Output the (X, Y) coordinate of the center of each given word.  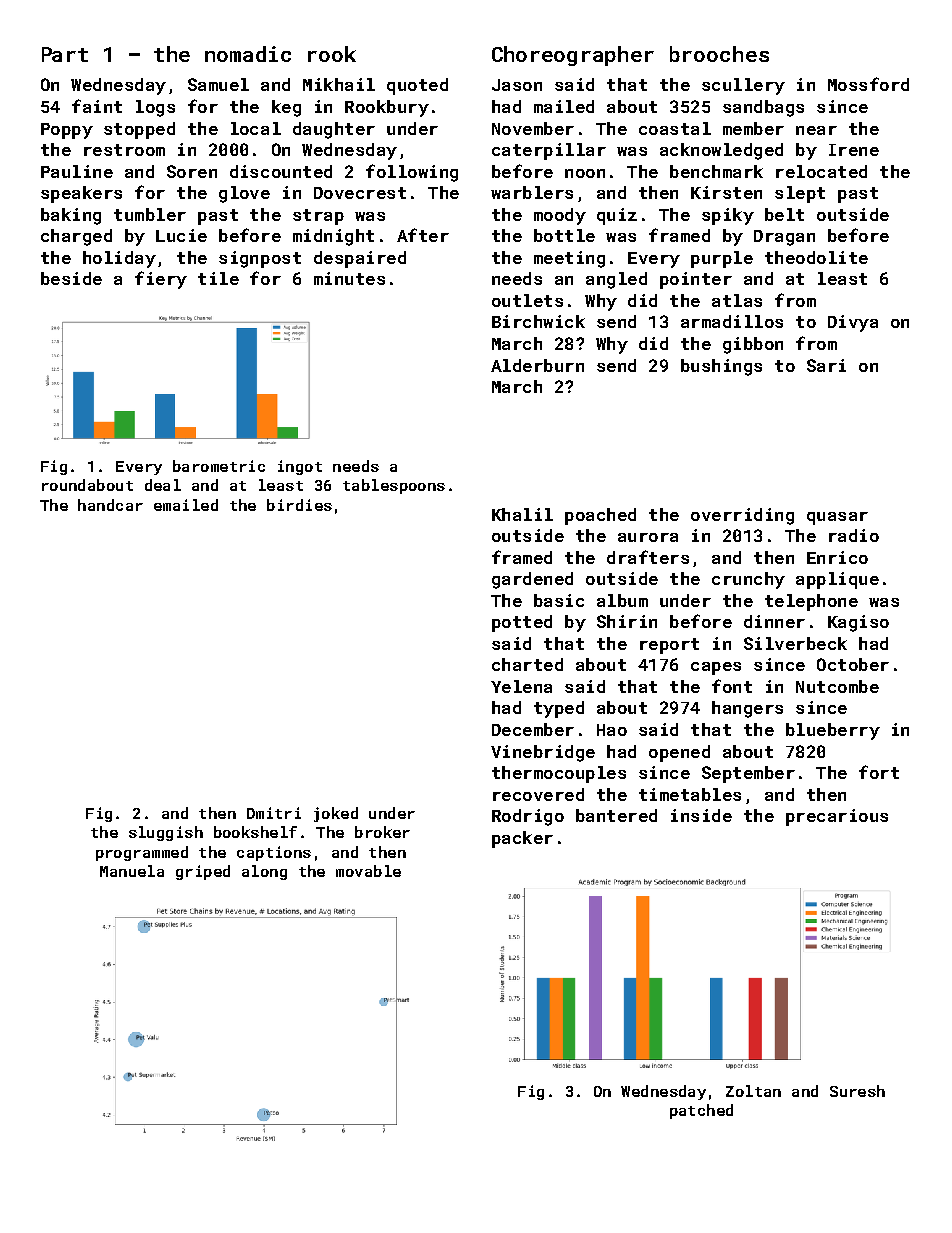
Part (65, 54)
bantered (616, 815)
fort (879, 772)
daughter (334, 130)
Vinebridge (543, 753)
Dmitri (274, 813)
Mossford (868, 84)
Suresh (857, 1091)
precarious (837, 817)
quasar (837, 518)
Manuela (132, 871)
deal (163, 485)
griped (203, 872)
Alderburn (537, 365)
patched (701, 1111)
